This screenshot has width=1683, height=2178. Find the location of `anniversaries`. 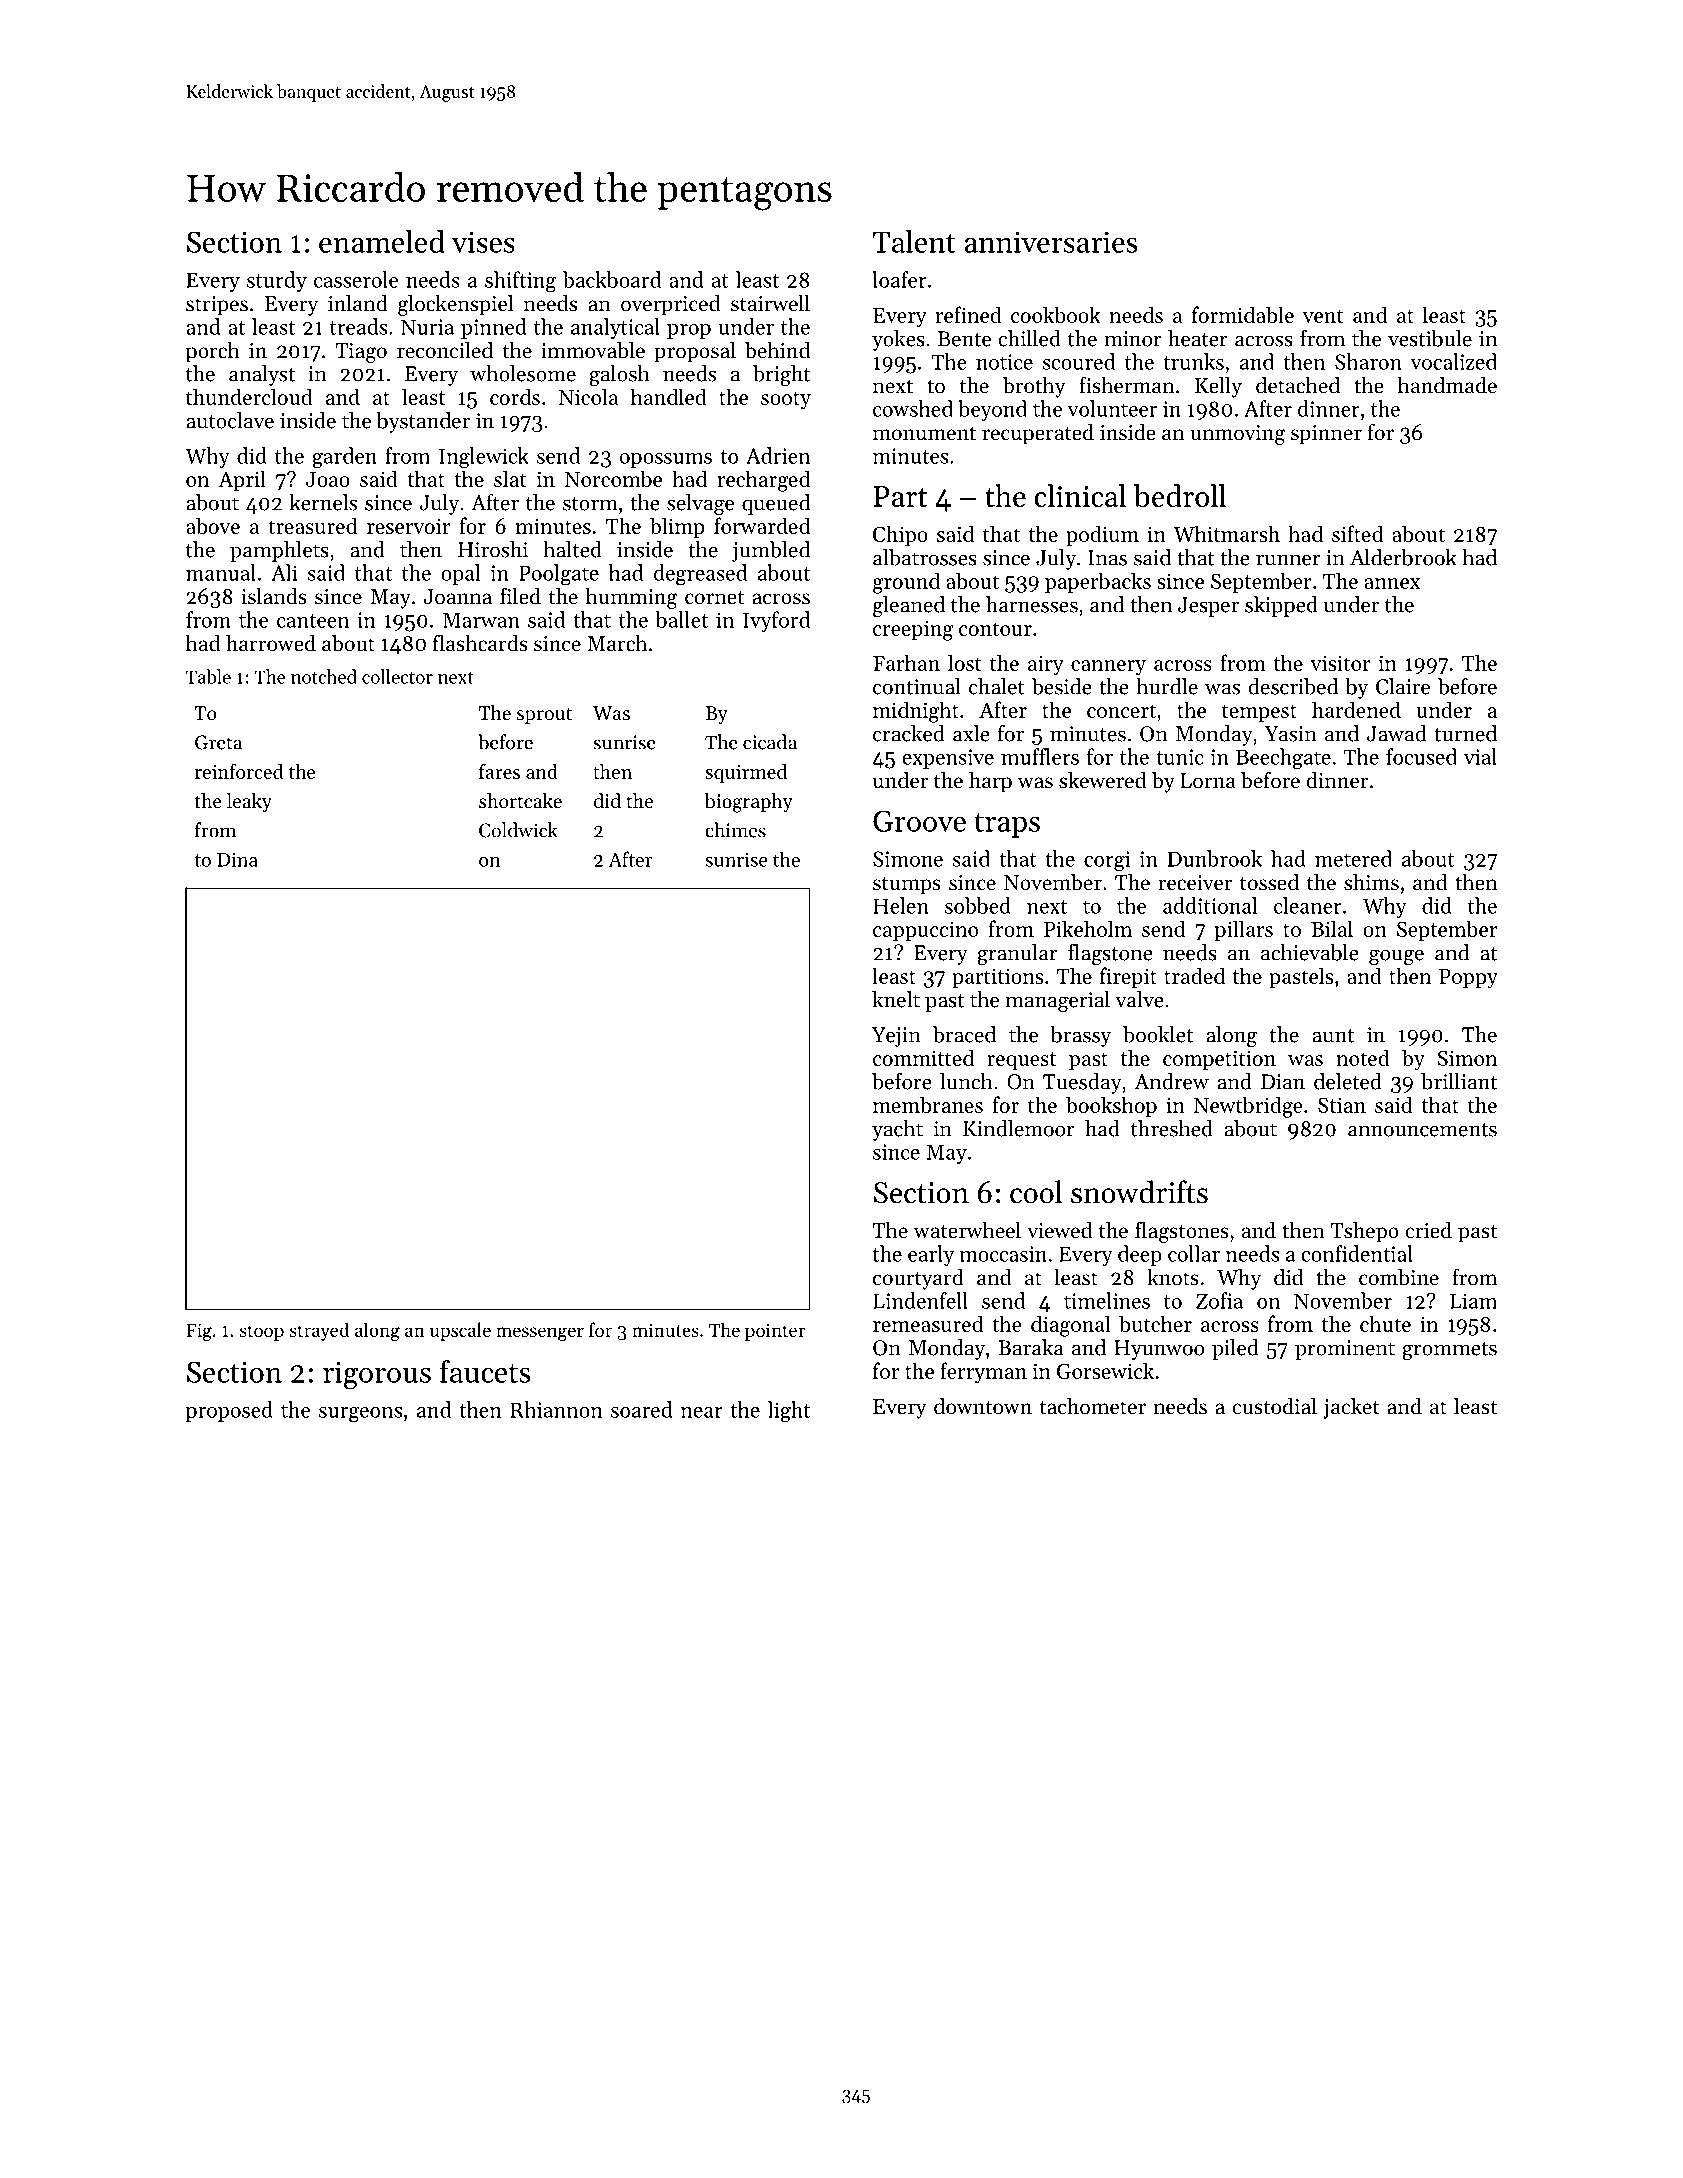

anniversaries is located at coordinates (1050, 242).
